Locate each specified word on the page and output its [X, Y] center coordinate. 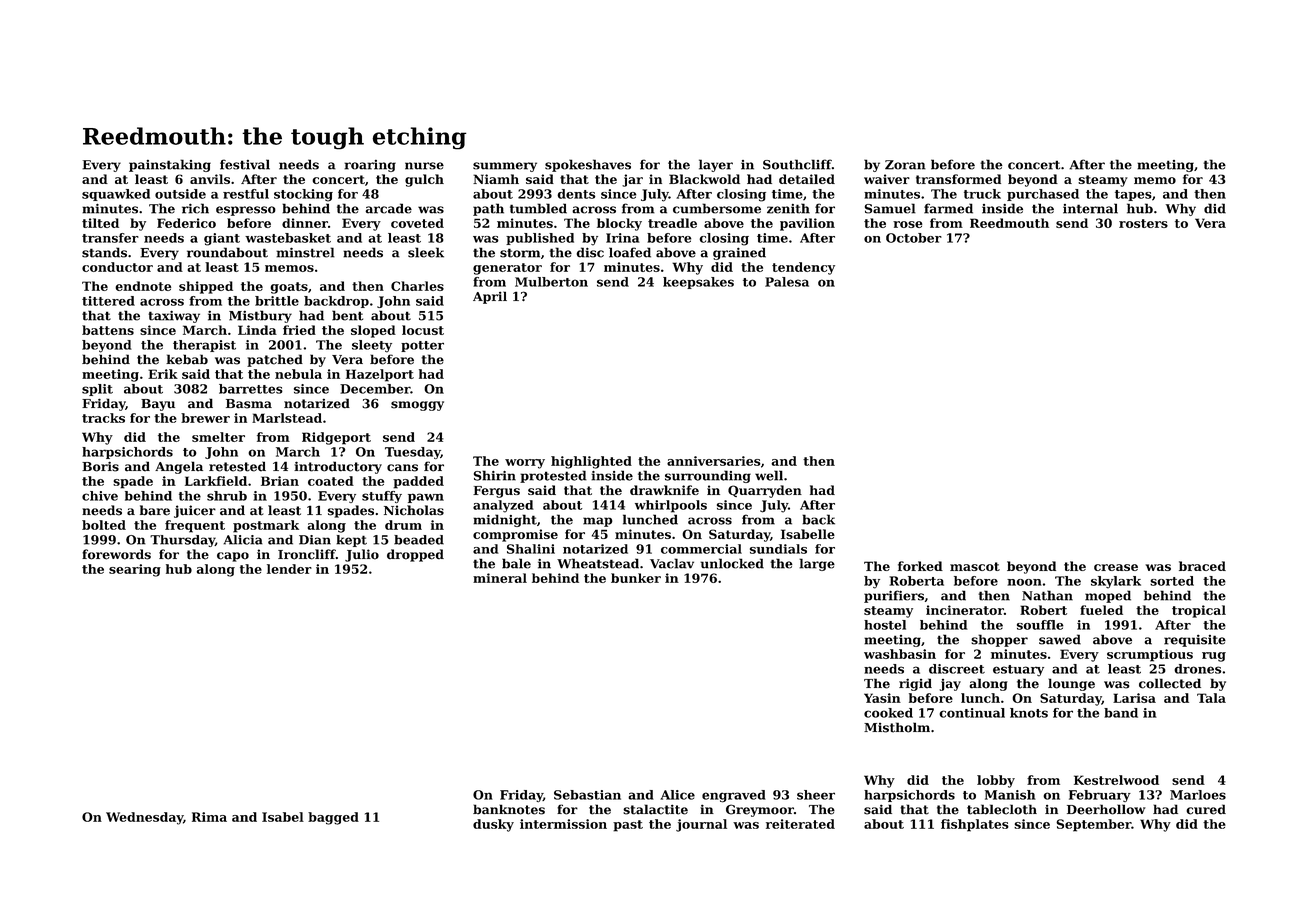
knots [1029, 713]
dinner [305, 223]
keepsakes [698, 283]
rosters [1143, 223]
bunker [636, 578]
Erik [163, 374]
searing [135, 570]
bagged [333, 818]
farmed [948, 208]
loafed [630, 252]
